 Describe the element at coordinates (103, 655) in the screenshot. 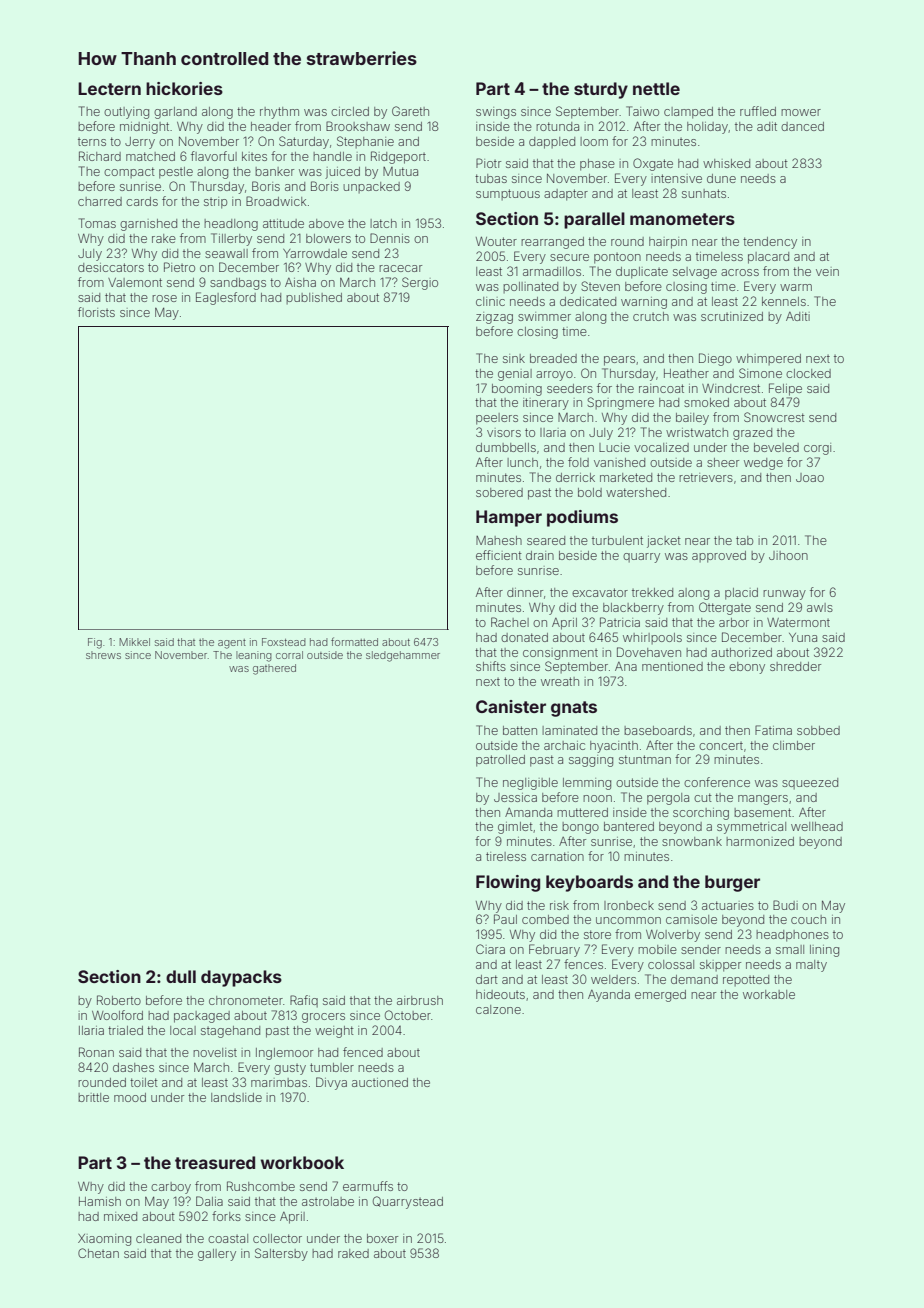

I see `shrews` at that location.
